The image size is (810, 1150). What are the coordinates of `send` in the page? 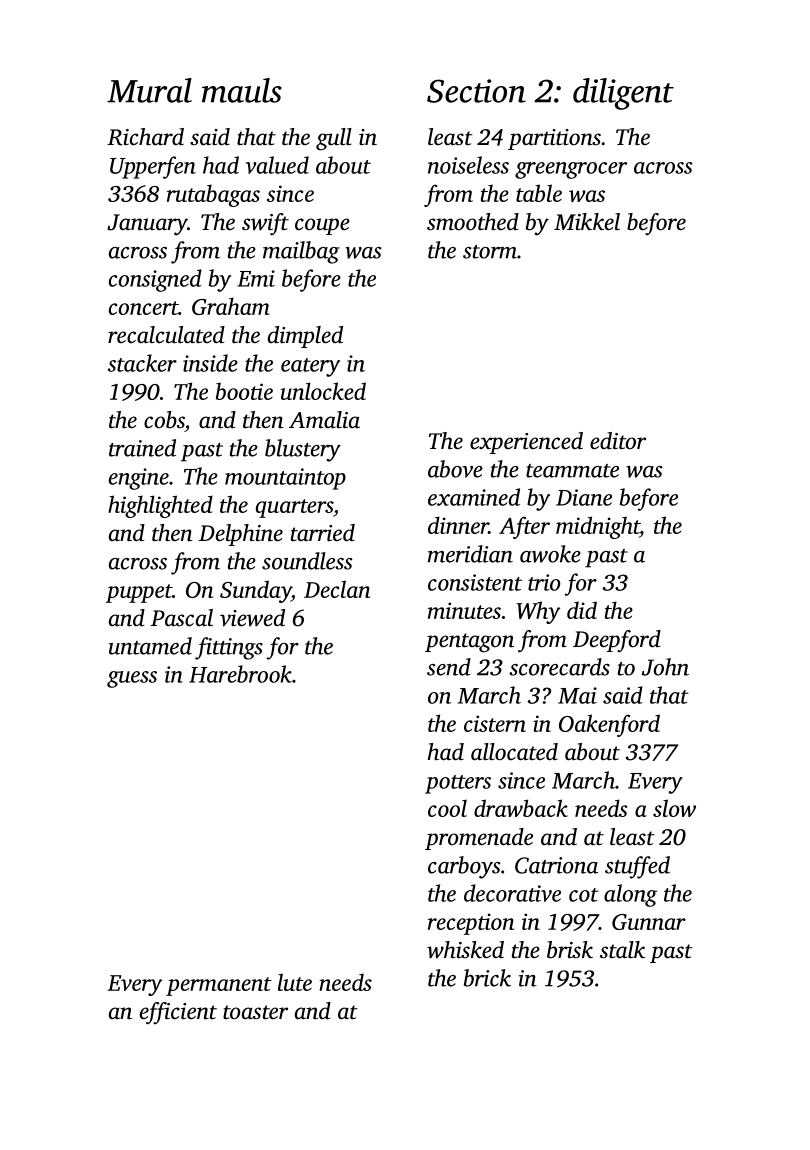 It's located at (449, 667).
